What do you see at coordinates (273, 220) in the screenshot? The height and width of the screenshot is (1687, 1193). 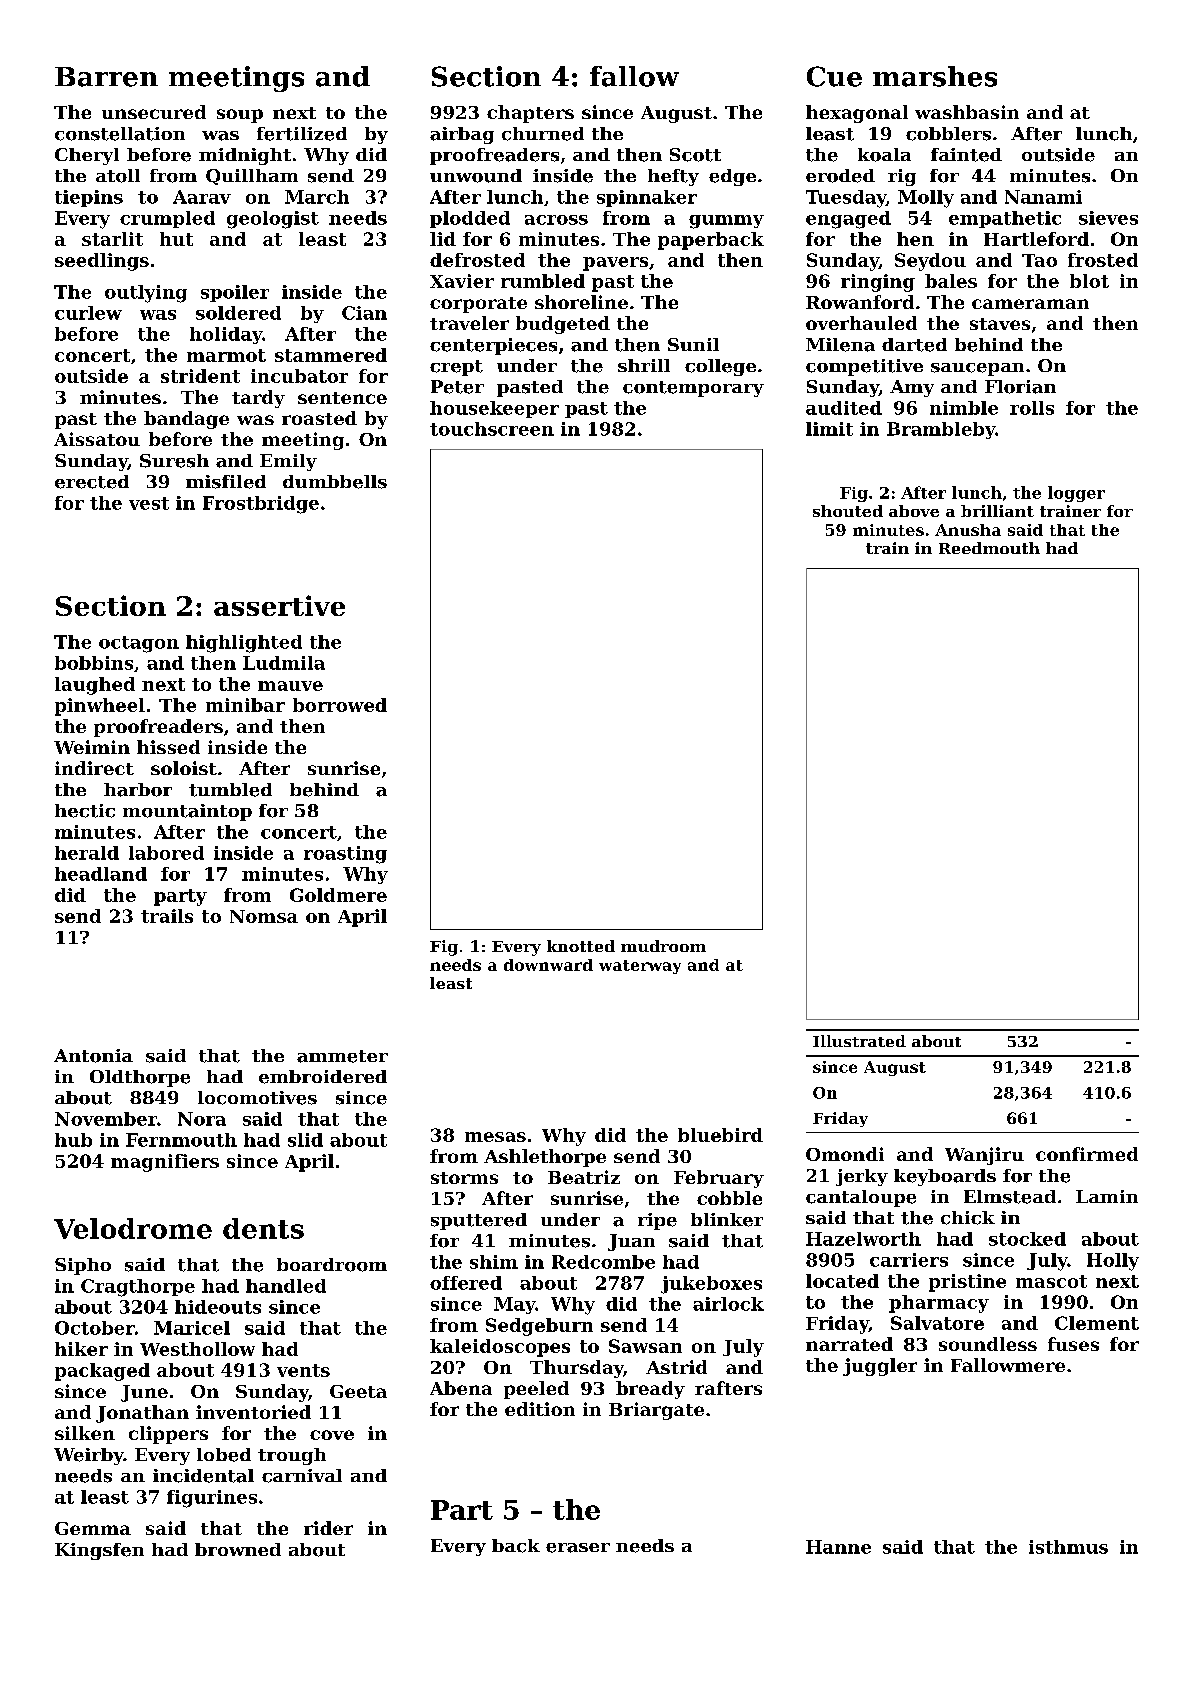 I see `geologist` at bounding box center [273, 220].
